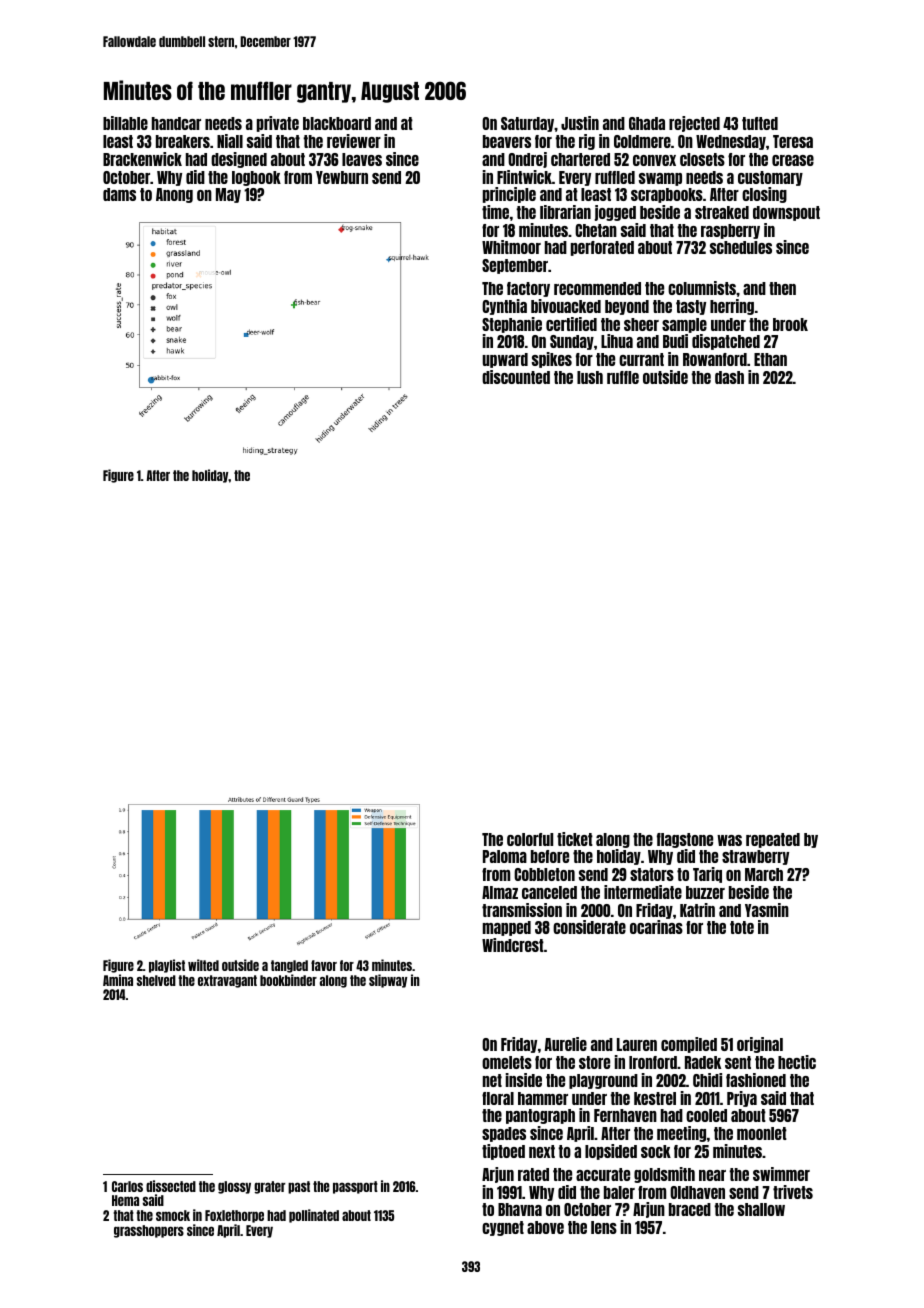  What do you see at coordinates (498, 1098) in the screenshot?
I see `floral` at bounding box center [498, 1098].
